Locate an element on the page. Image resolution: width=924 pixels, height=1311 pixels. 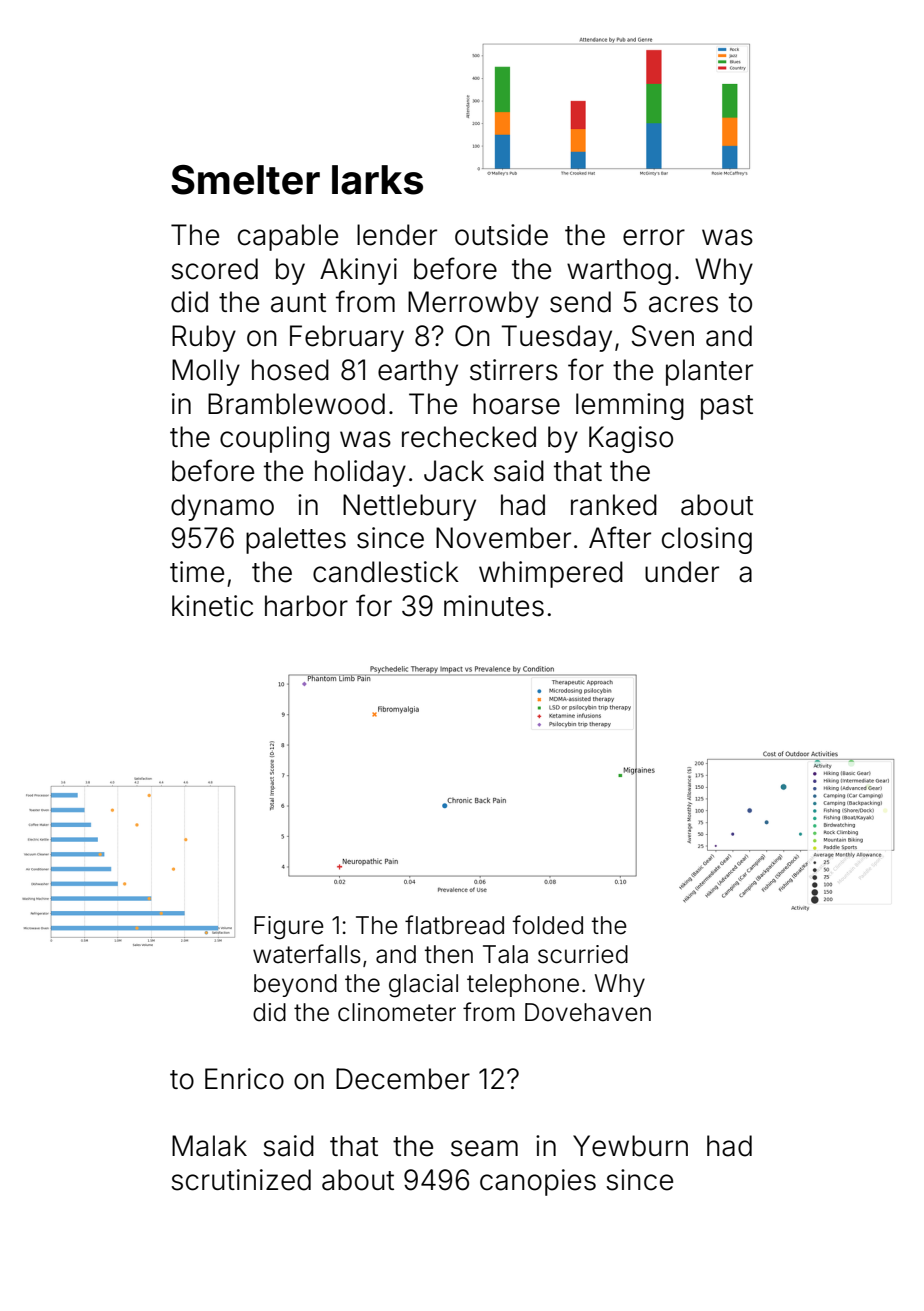
closing is located at coordinates (707, 540).
